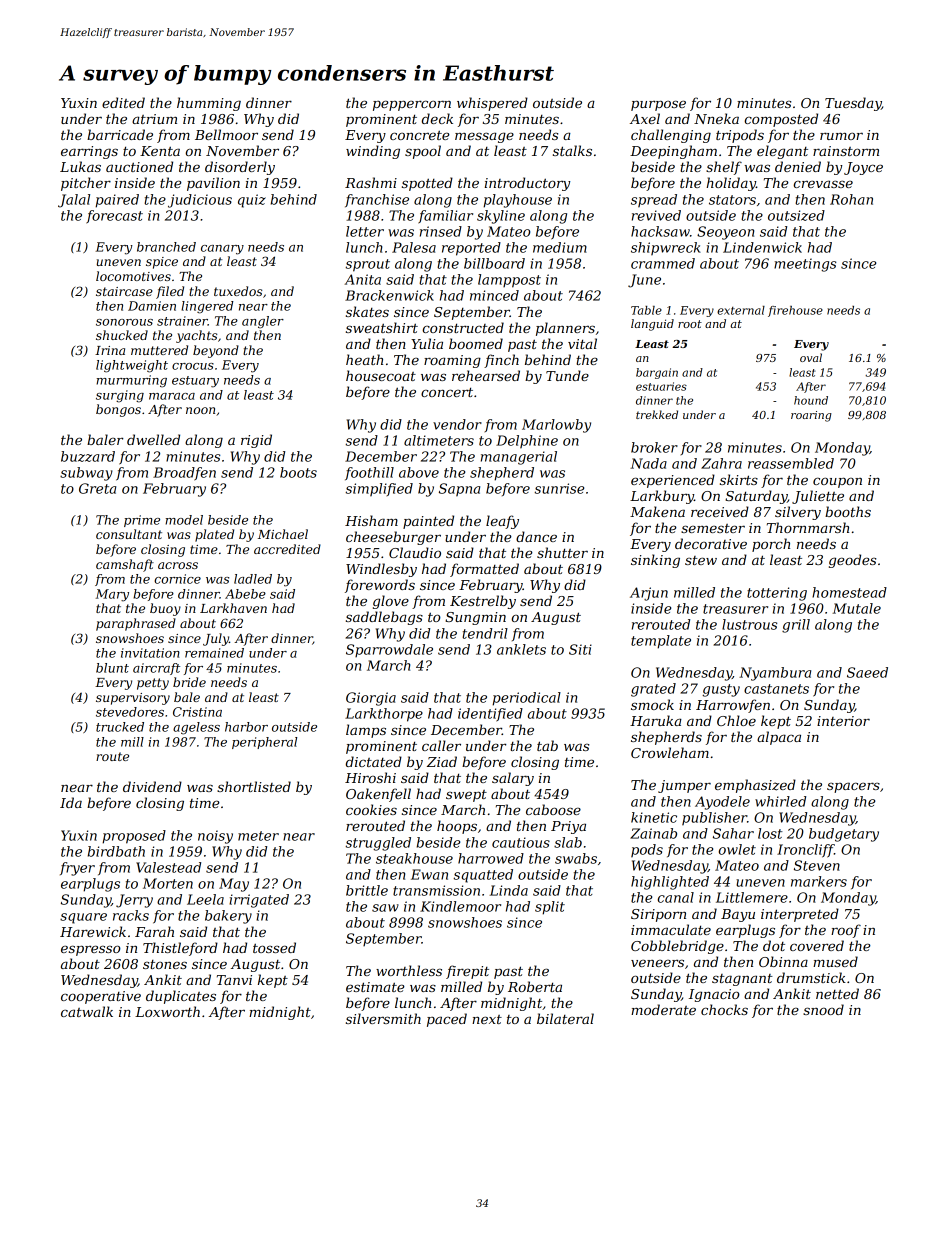 Image resolution: width=952 pixels, height=1233 pixels. Describe the element at coordinates (129, 534) in the screenshot. I see `consultant` at that location.
